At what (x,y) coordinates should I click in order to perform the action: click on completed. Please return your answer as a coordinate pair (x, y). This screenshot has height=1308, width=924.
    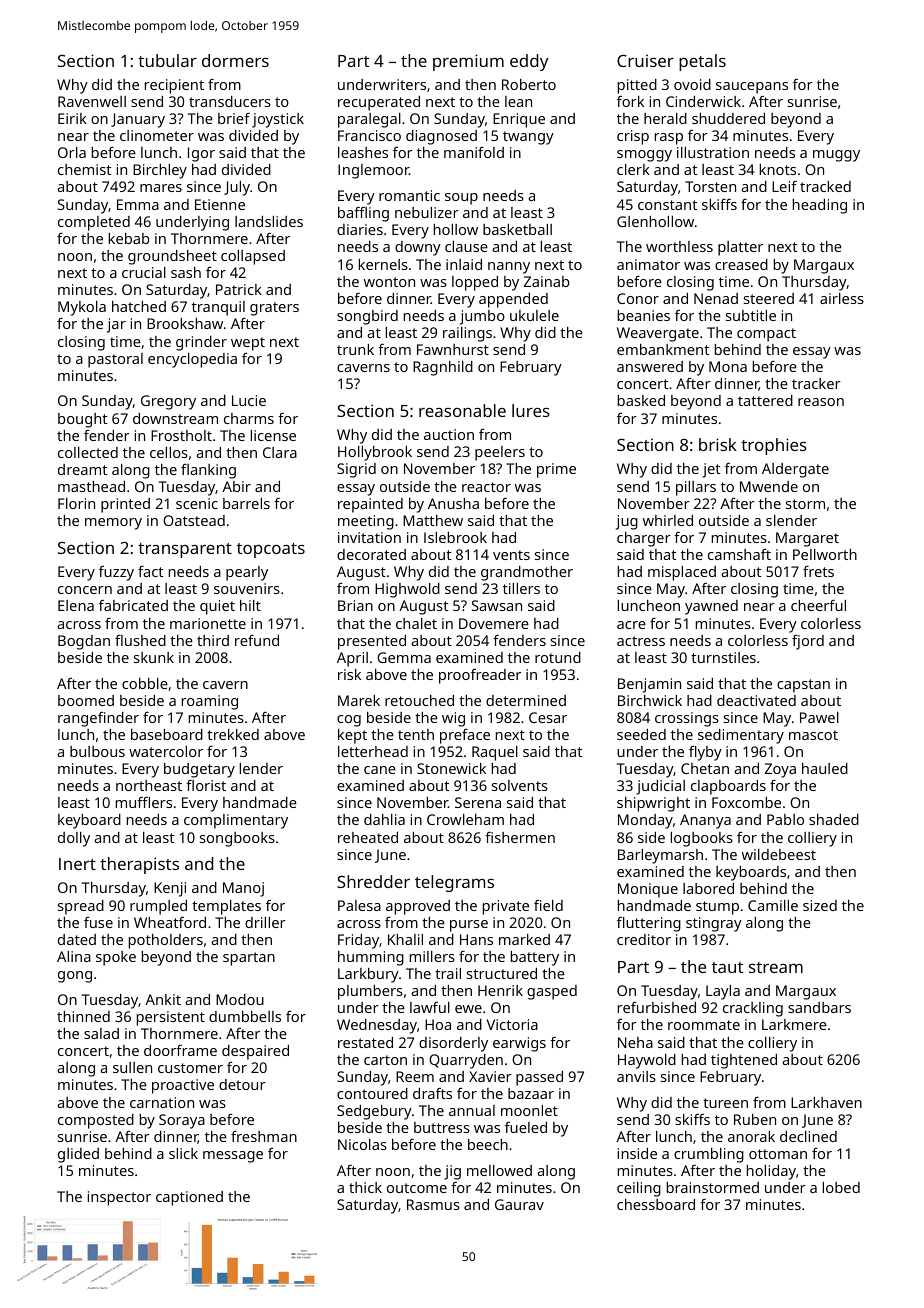
    Looking at the image, I should click on (94, 223).
